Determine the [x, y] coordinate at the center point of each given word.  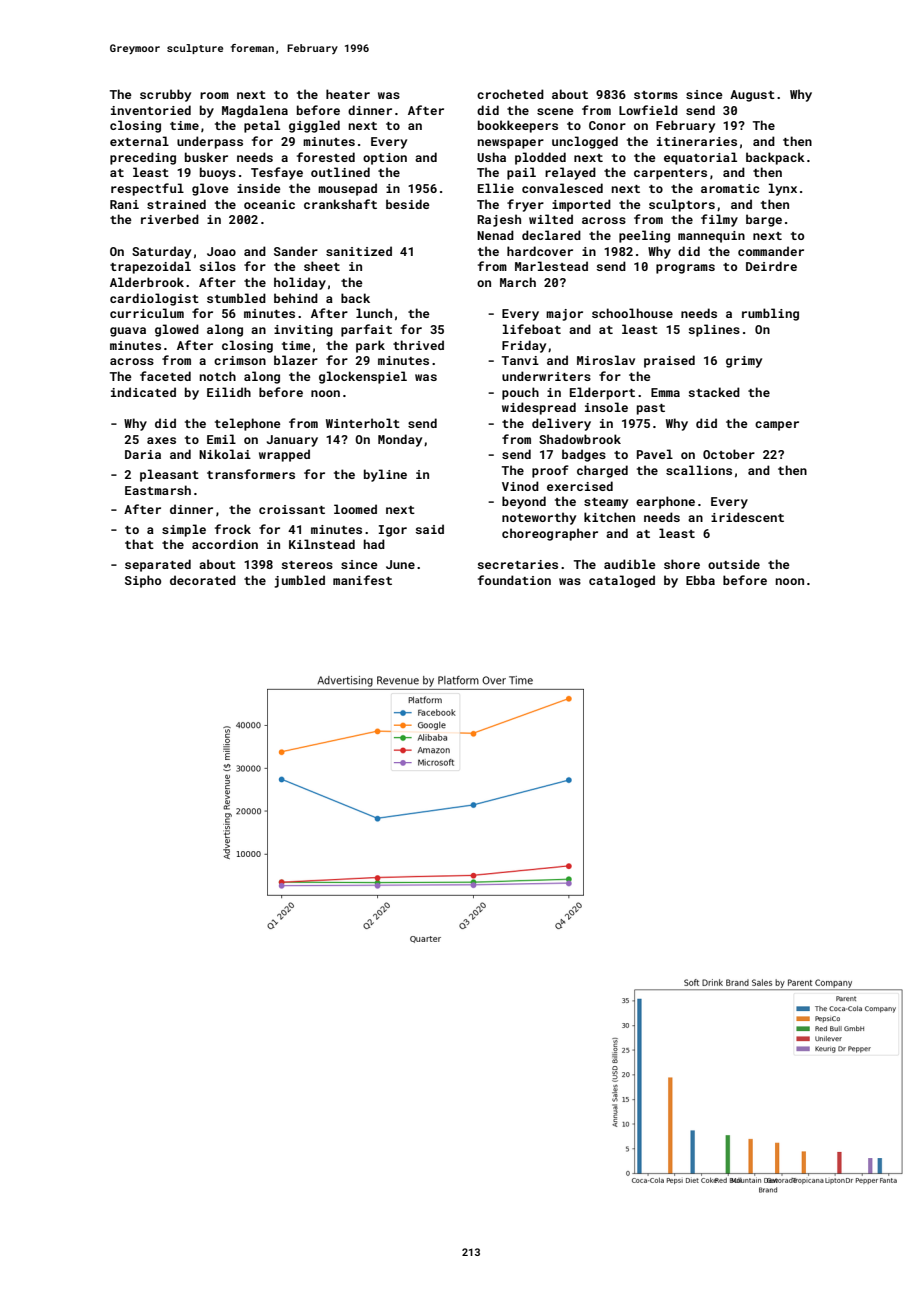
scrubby [165, 95]
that [139, 544]
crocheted [510, 94]
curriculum [147, 313]
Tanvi [520, 360]
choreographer [550, 534]
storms [656, 95]
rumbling [770, 314]
